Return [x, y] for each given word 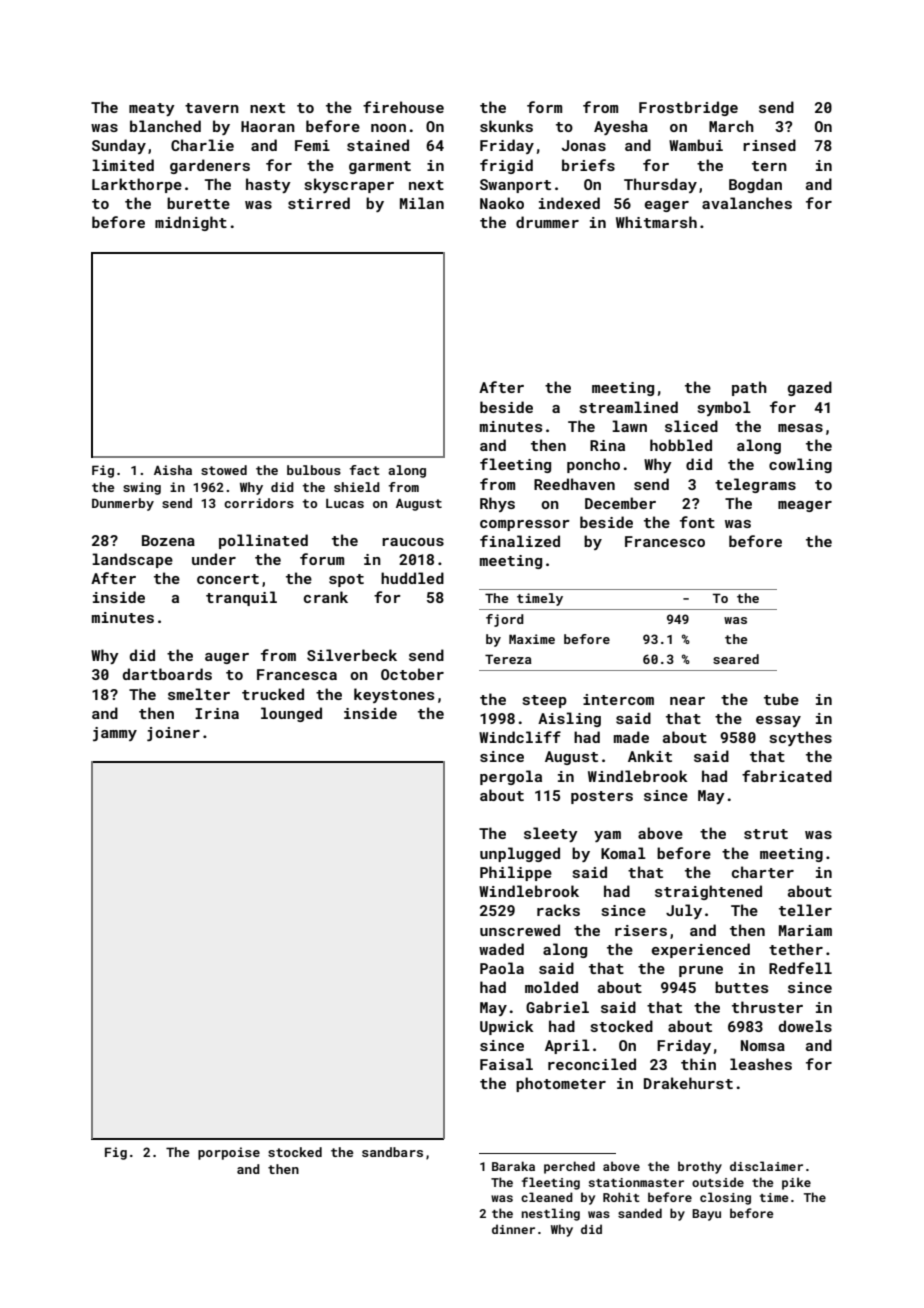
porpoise [229, 1153]
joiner [173, 734]
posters [602, 797]
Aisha [173, 470]
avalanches [747, 203]
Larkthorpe [137, 185]
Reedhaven [574, 484]
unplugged [520, 854]
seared [736, 659]
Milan [422, 203]
